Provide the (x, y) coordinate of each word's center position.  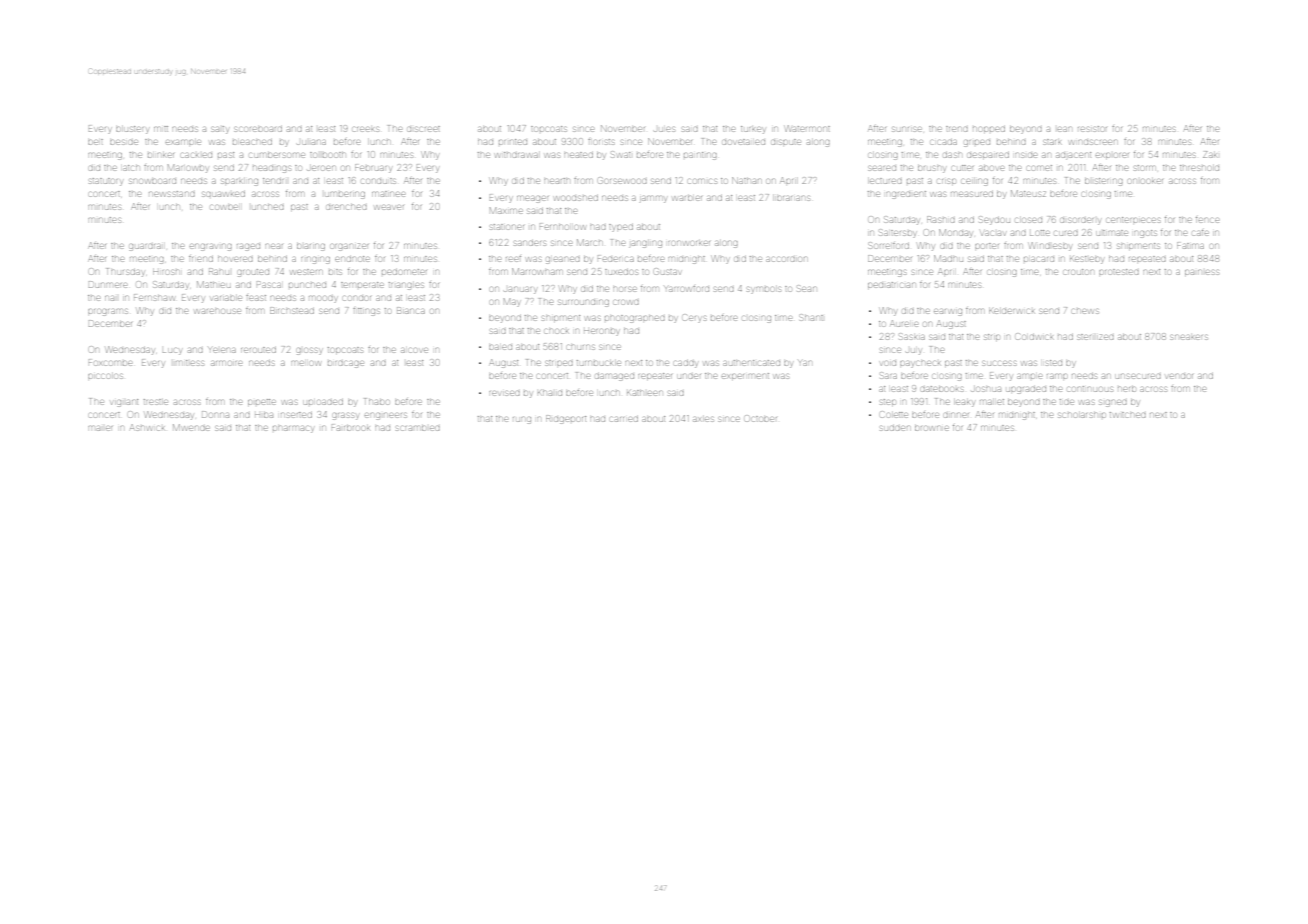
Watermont (808, 128)
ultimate (1112, 233)
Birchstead (292, 310)
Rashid (941, 219)
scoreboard (258, 129)
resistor (1092, 129)
